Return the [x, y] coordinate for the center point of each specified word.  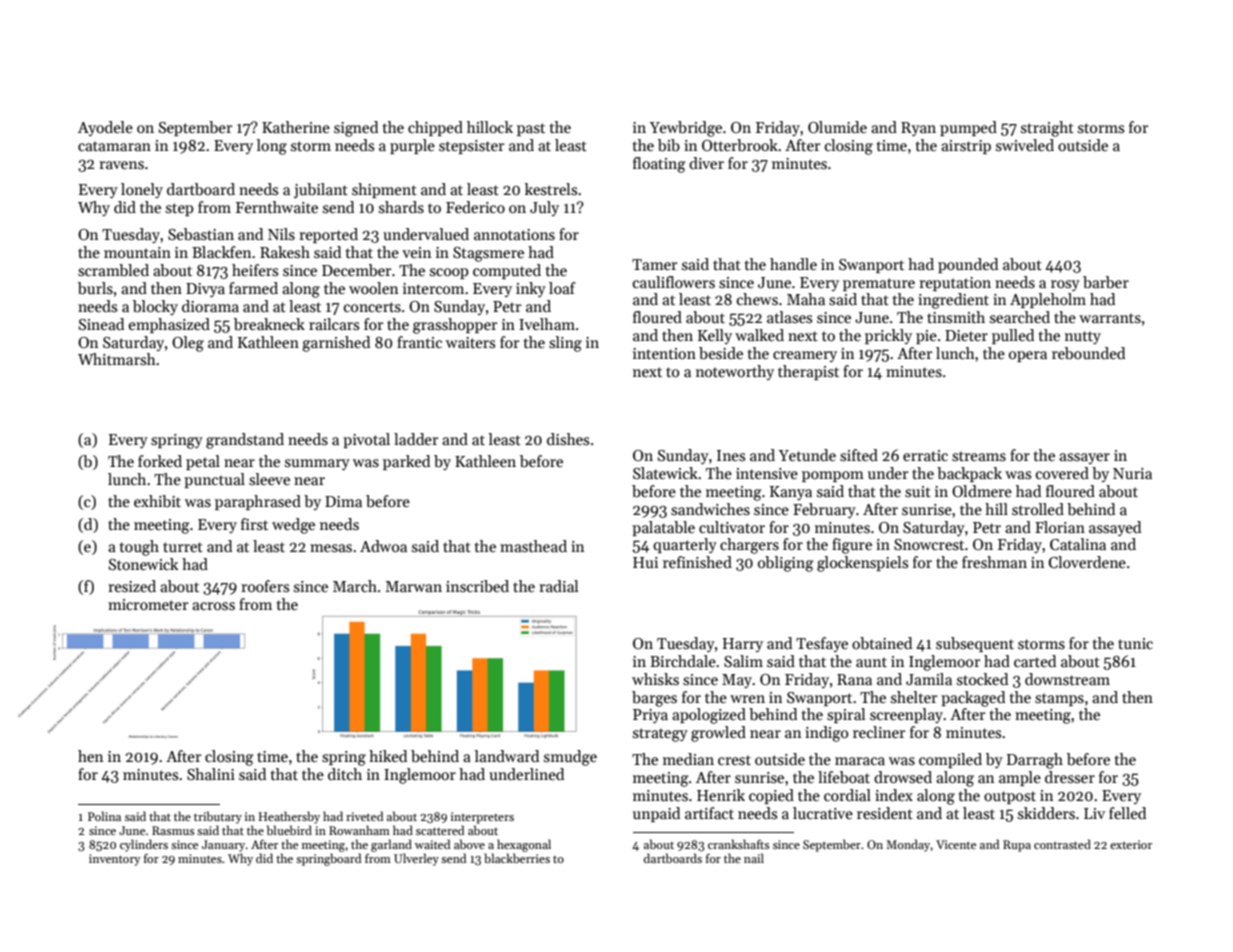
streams [979, 456]
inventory [115, 860]
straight [1047, 129]
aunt [871, 662]
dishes [568, 439]
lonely [142, 190]
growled [718, 734]
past [531, 129]
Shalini [211, 774]
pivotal [366, 440]
